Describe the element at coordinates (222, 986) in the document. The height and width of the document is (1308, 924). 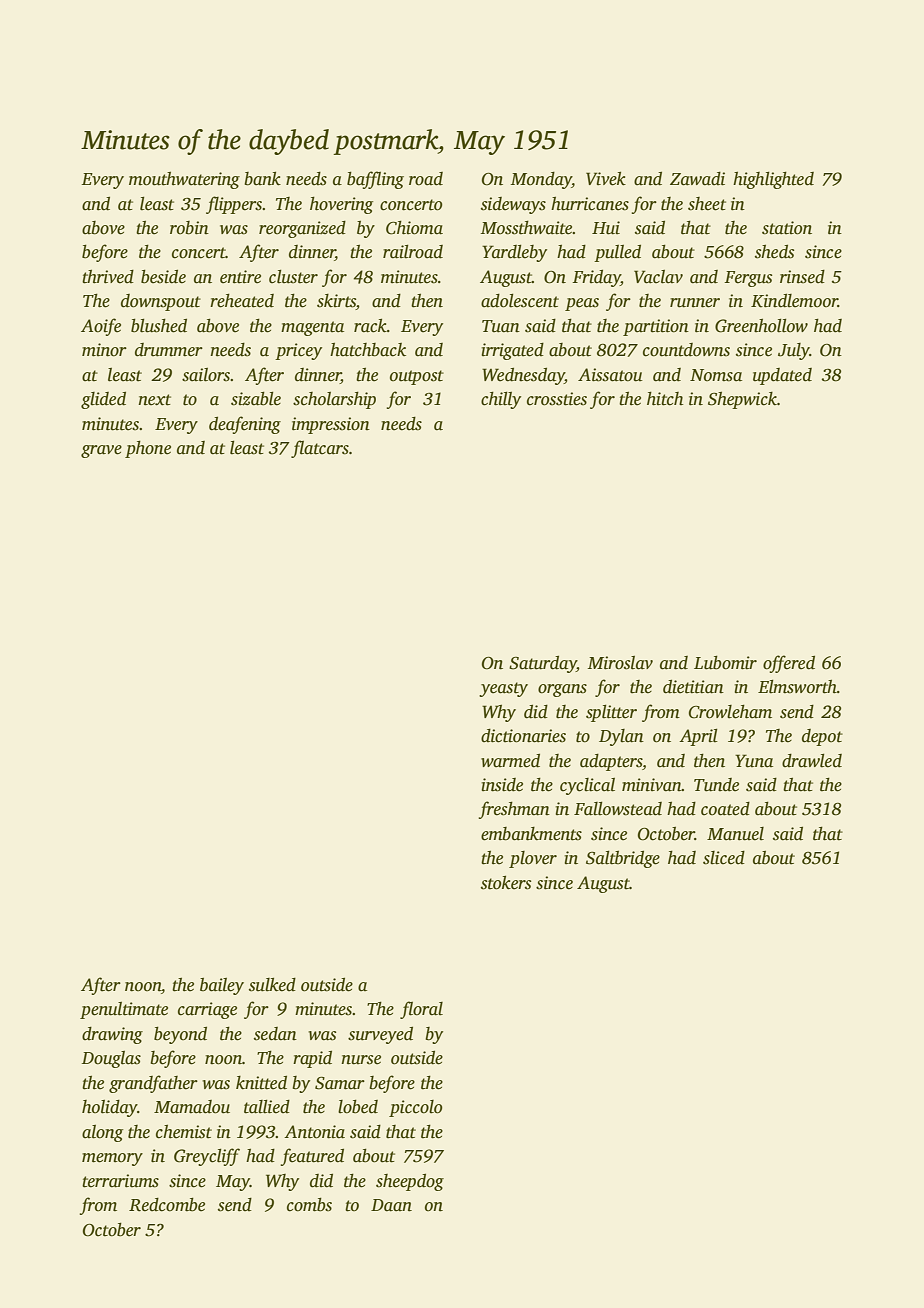
I see `bailey` at that location.
